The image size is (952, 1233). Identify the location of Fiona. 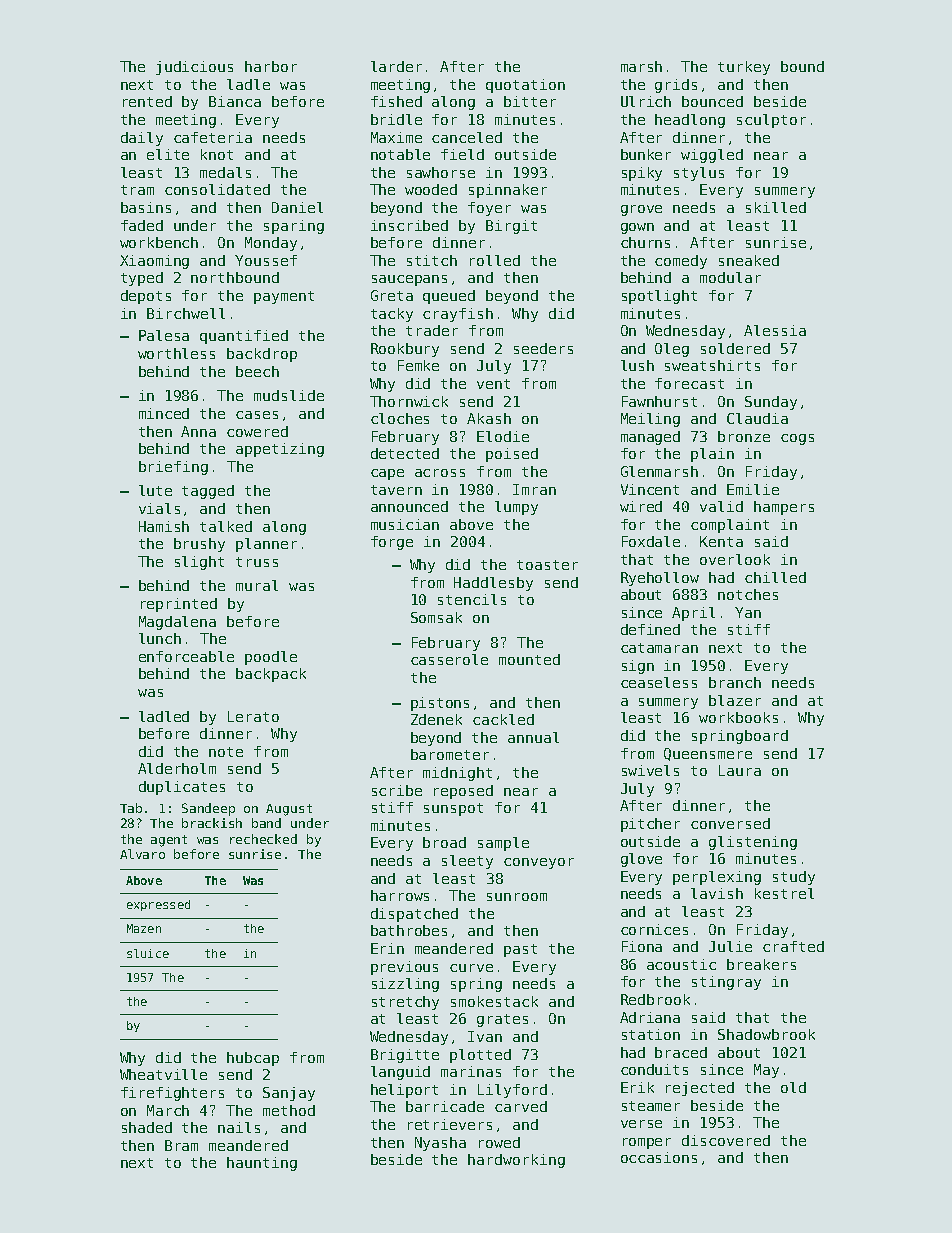
(642, 946).
